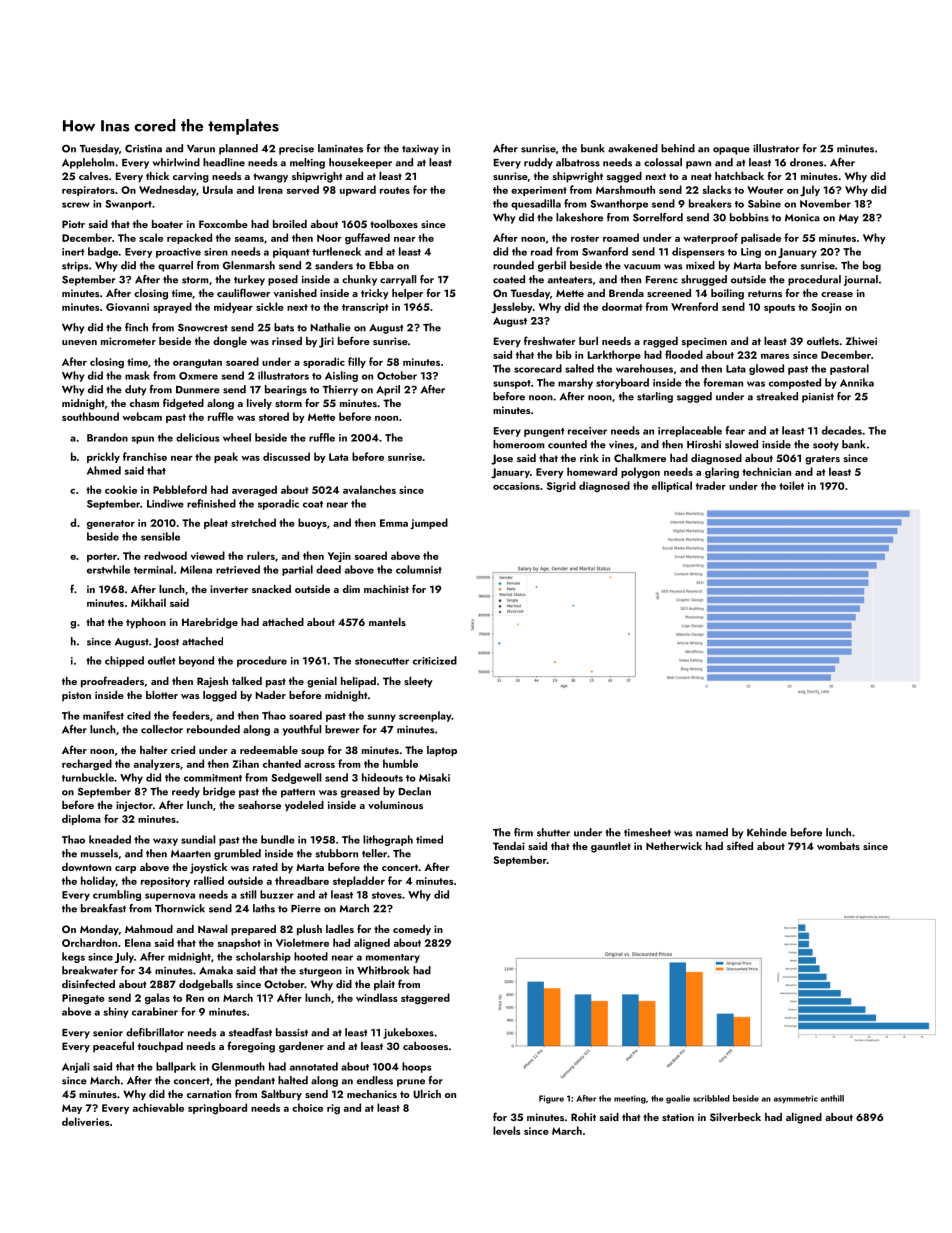 The image size is (952, 1233). What do you see at coordinates (678, 1117) in the document?
I see `station` at bounding box center [678, 1117].
